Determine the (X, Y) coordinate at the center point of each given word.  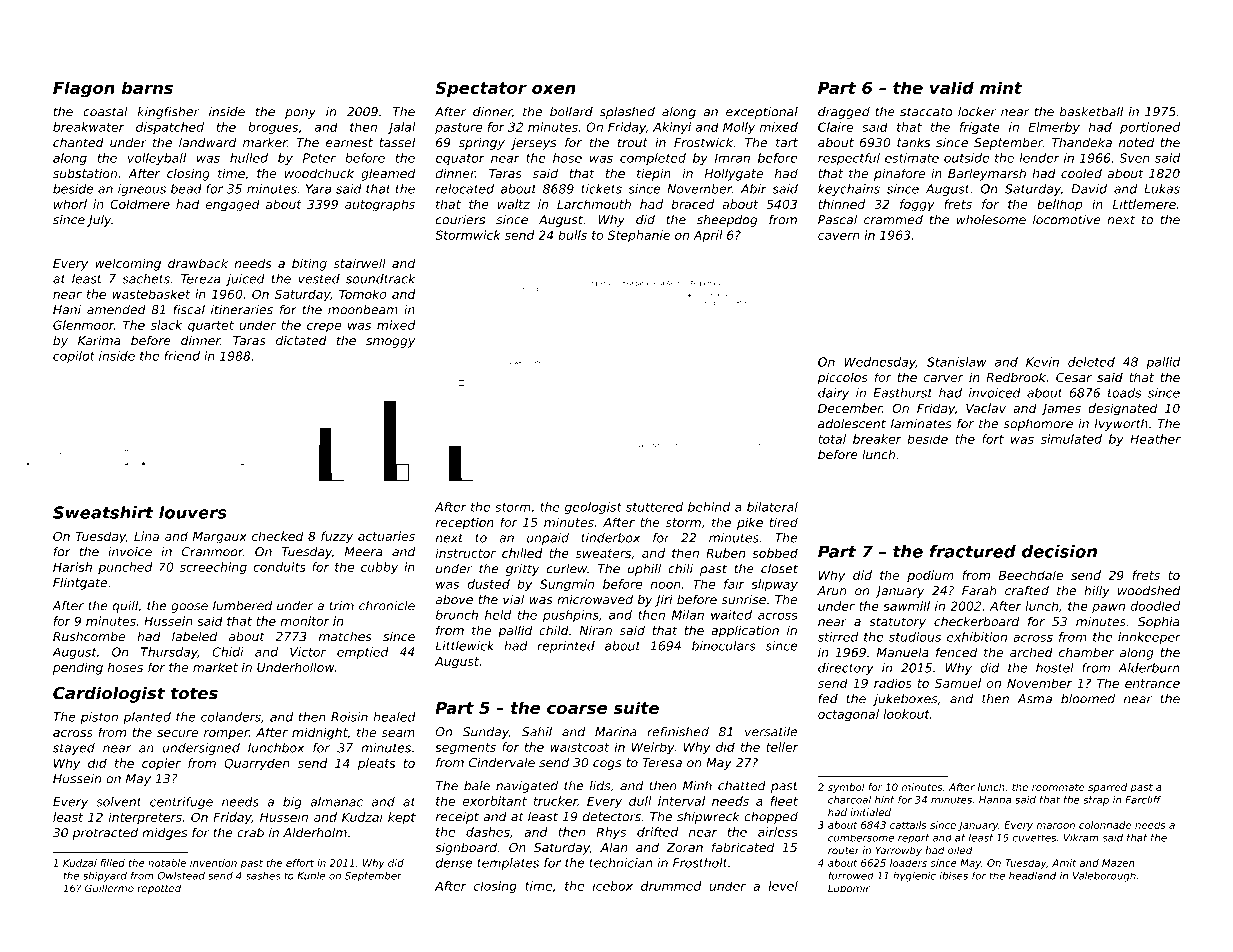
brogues (273, 128)
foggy (917, 205)
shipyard (105, 876)
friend (182, 356)
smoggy (390, 343)
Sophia (1159, 623)
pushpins (571, 616)
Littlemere (1144, 204)
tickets (601, 189)
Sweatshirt (103, 512)
